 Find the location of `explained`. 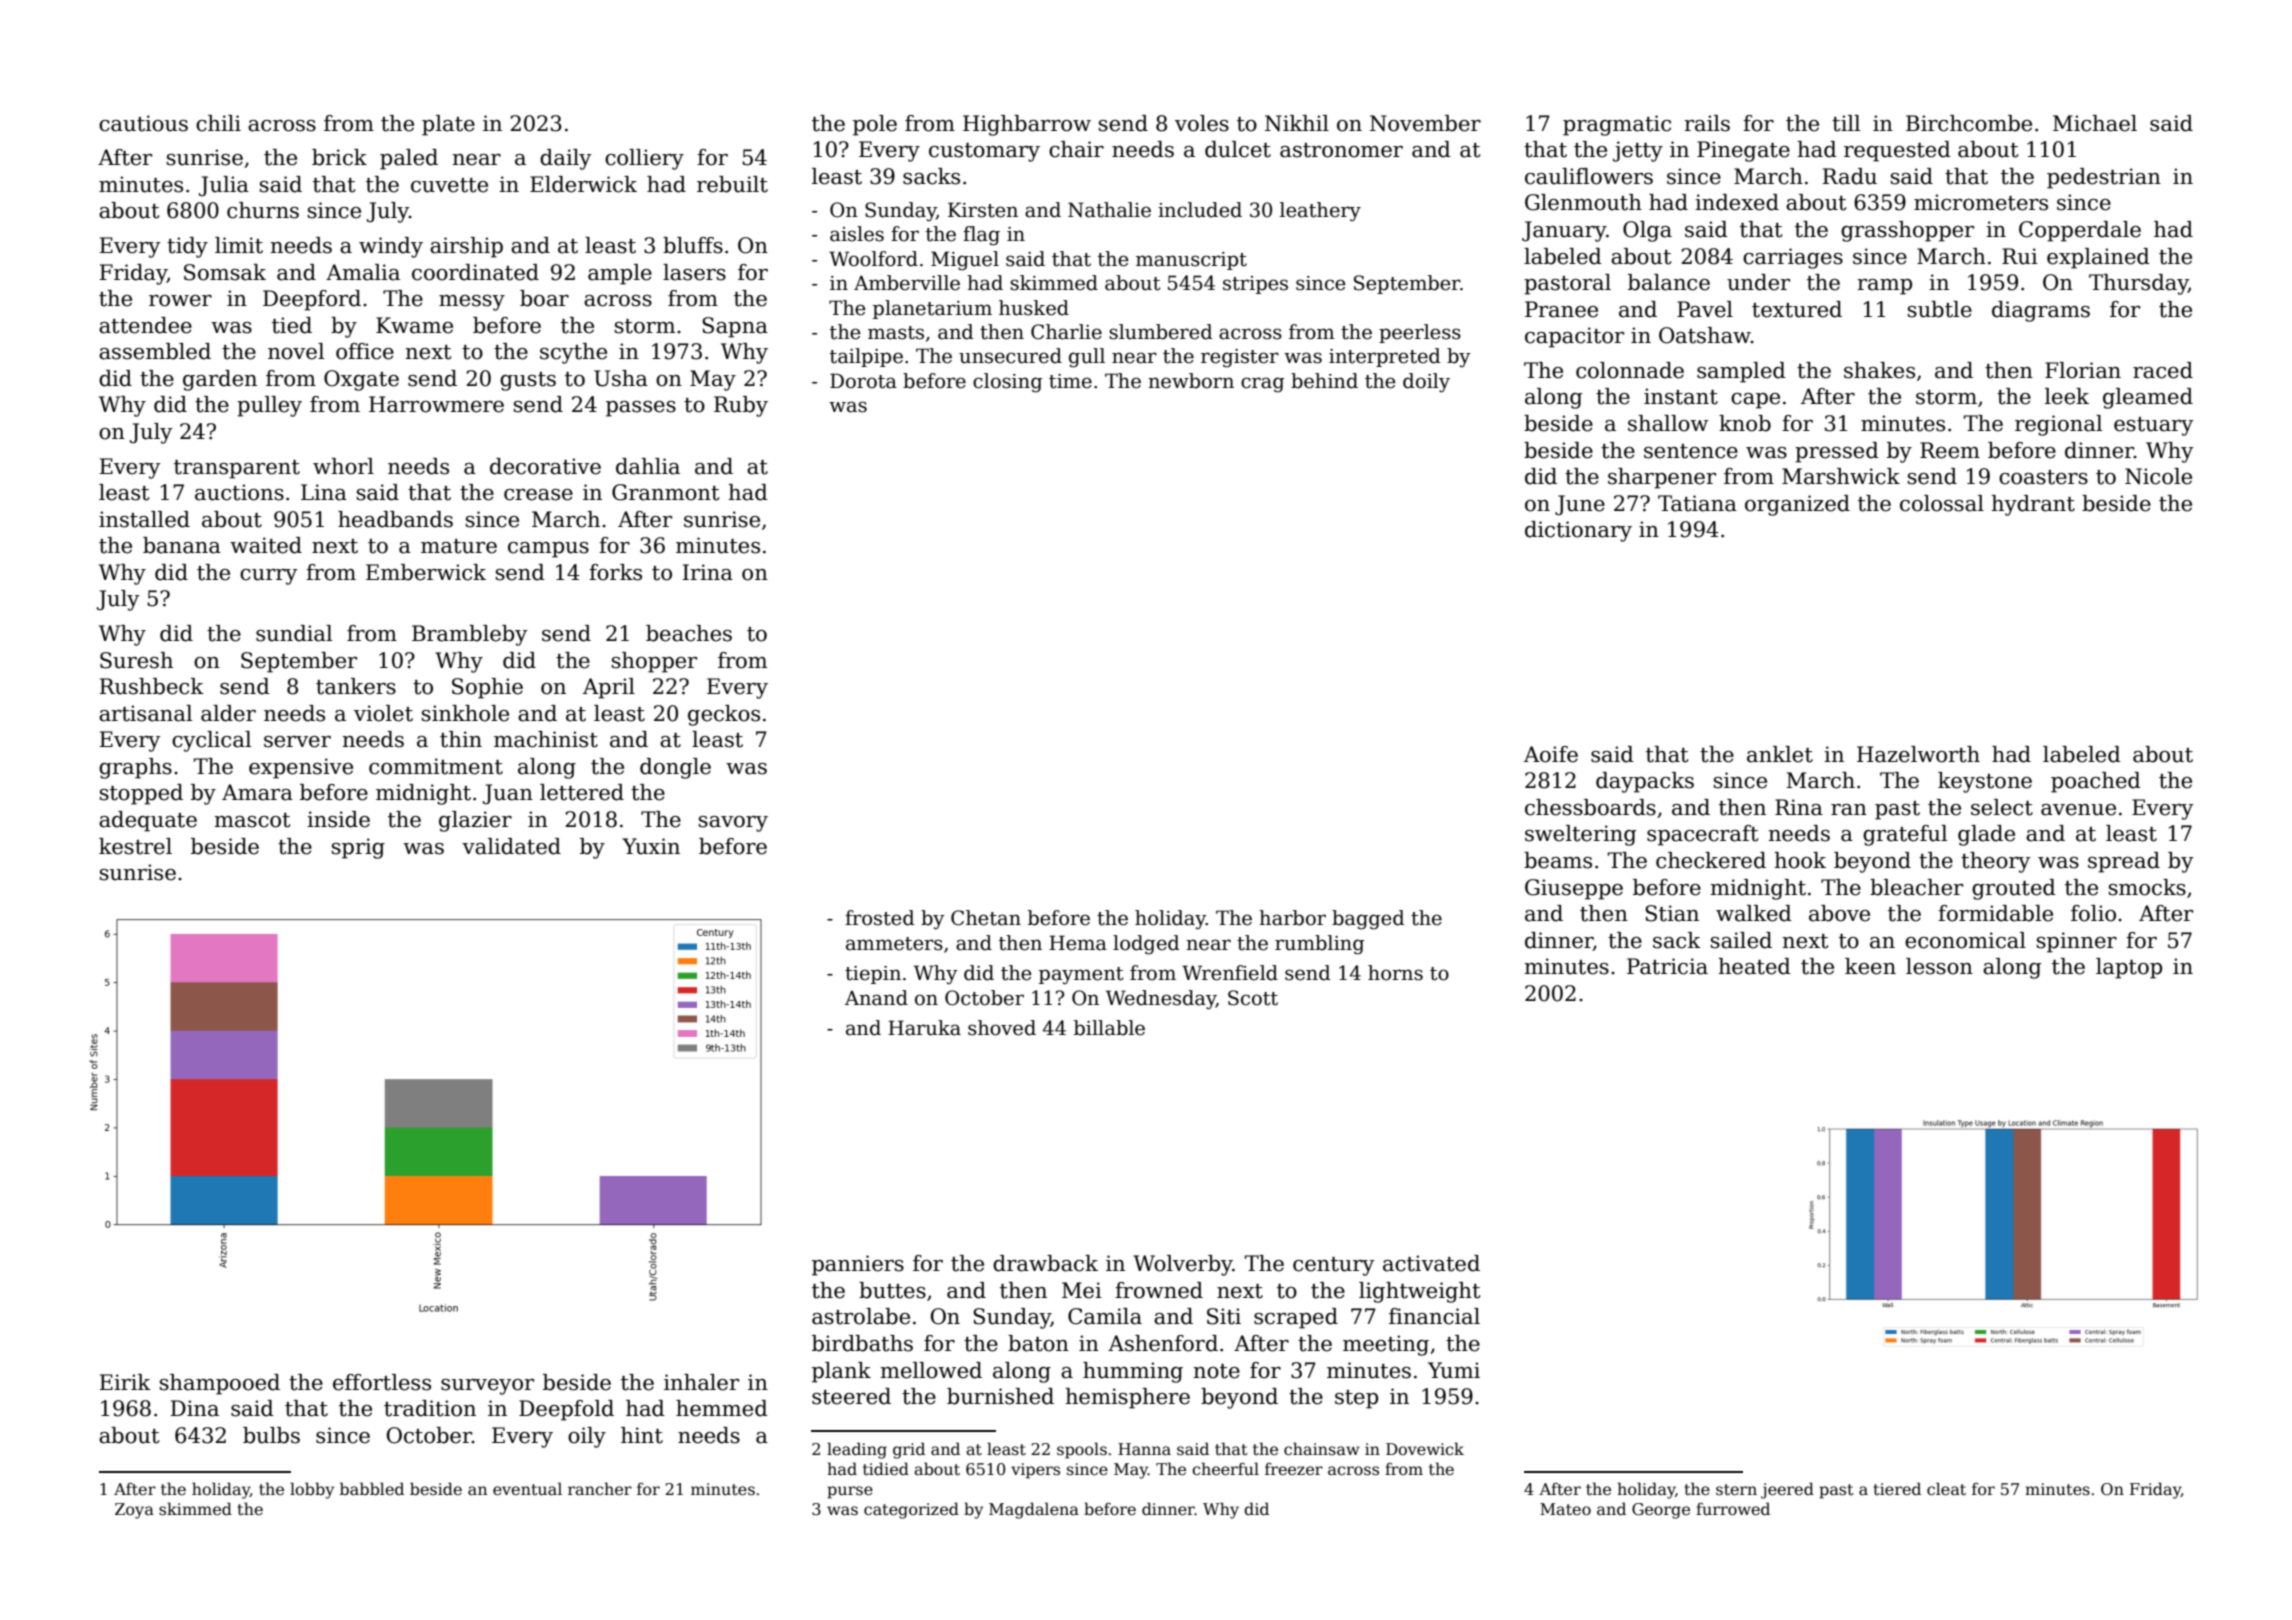

explained is located at coordinates (2098, 258).
